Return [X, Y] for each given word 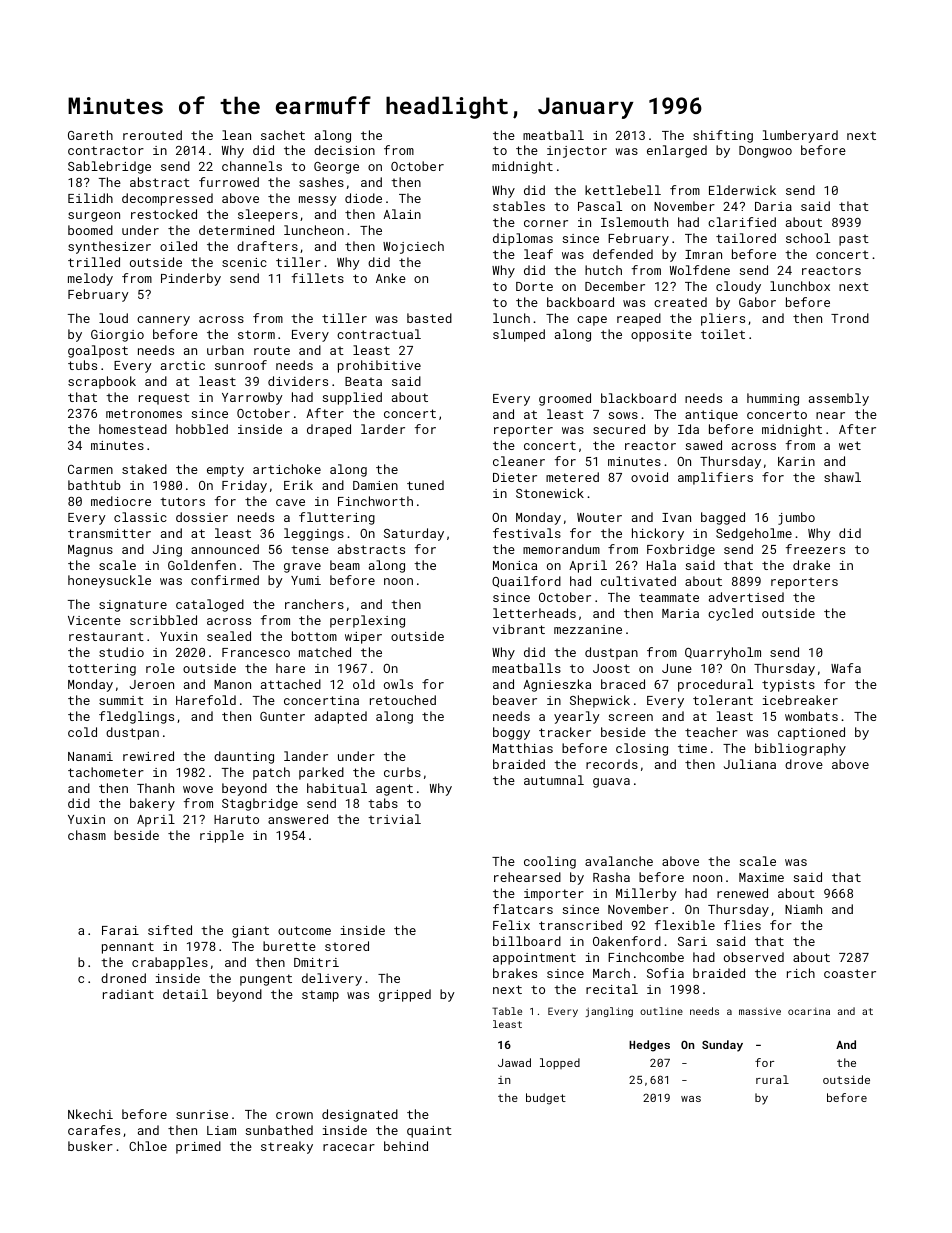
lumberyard [800, 136]
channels [252, 166]
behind [406, 1146]
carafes [94, 1130]
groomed [565, 399]
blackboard [638, 398]
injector [577, 152]
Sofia [665, 973]
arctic [183, 365]
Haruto [236, 819]
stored [347, 946]
